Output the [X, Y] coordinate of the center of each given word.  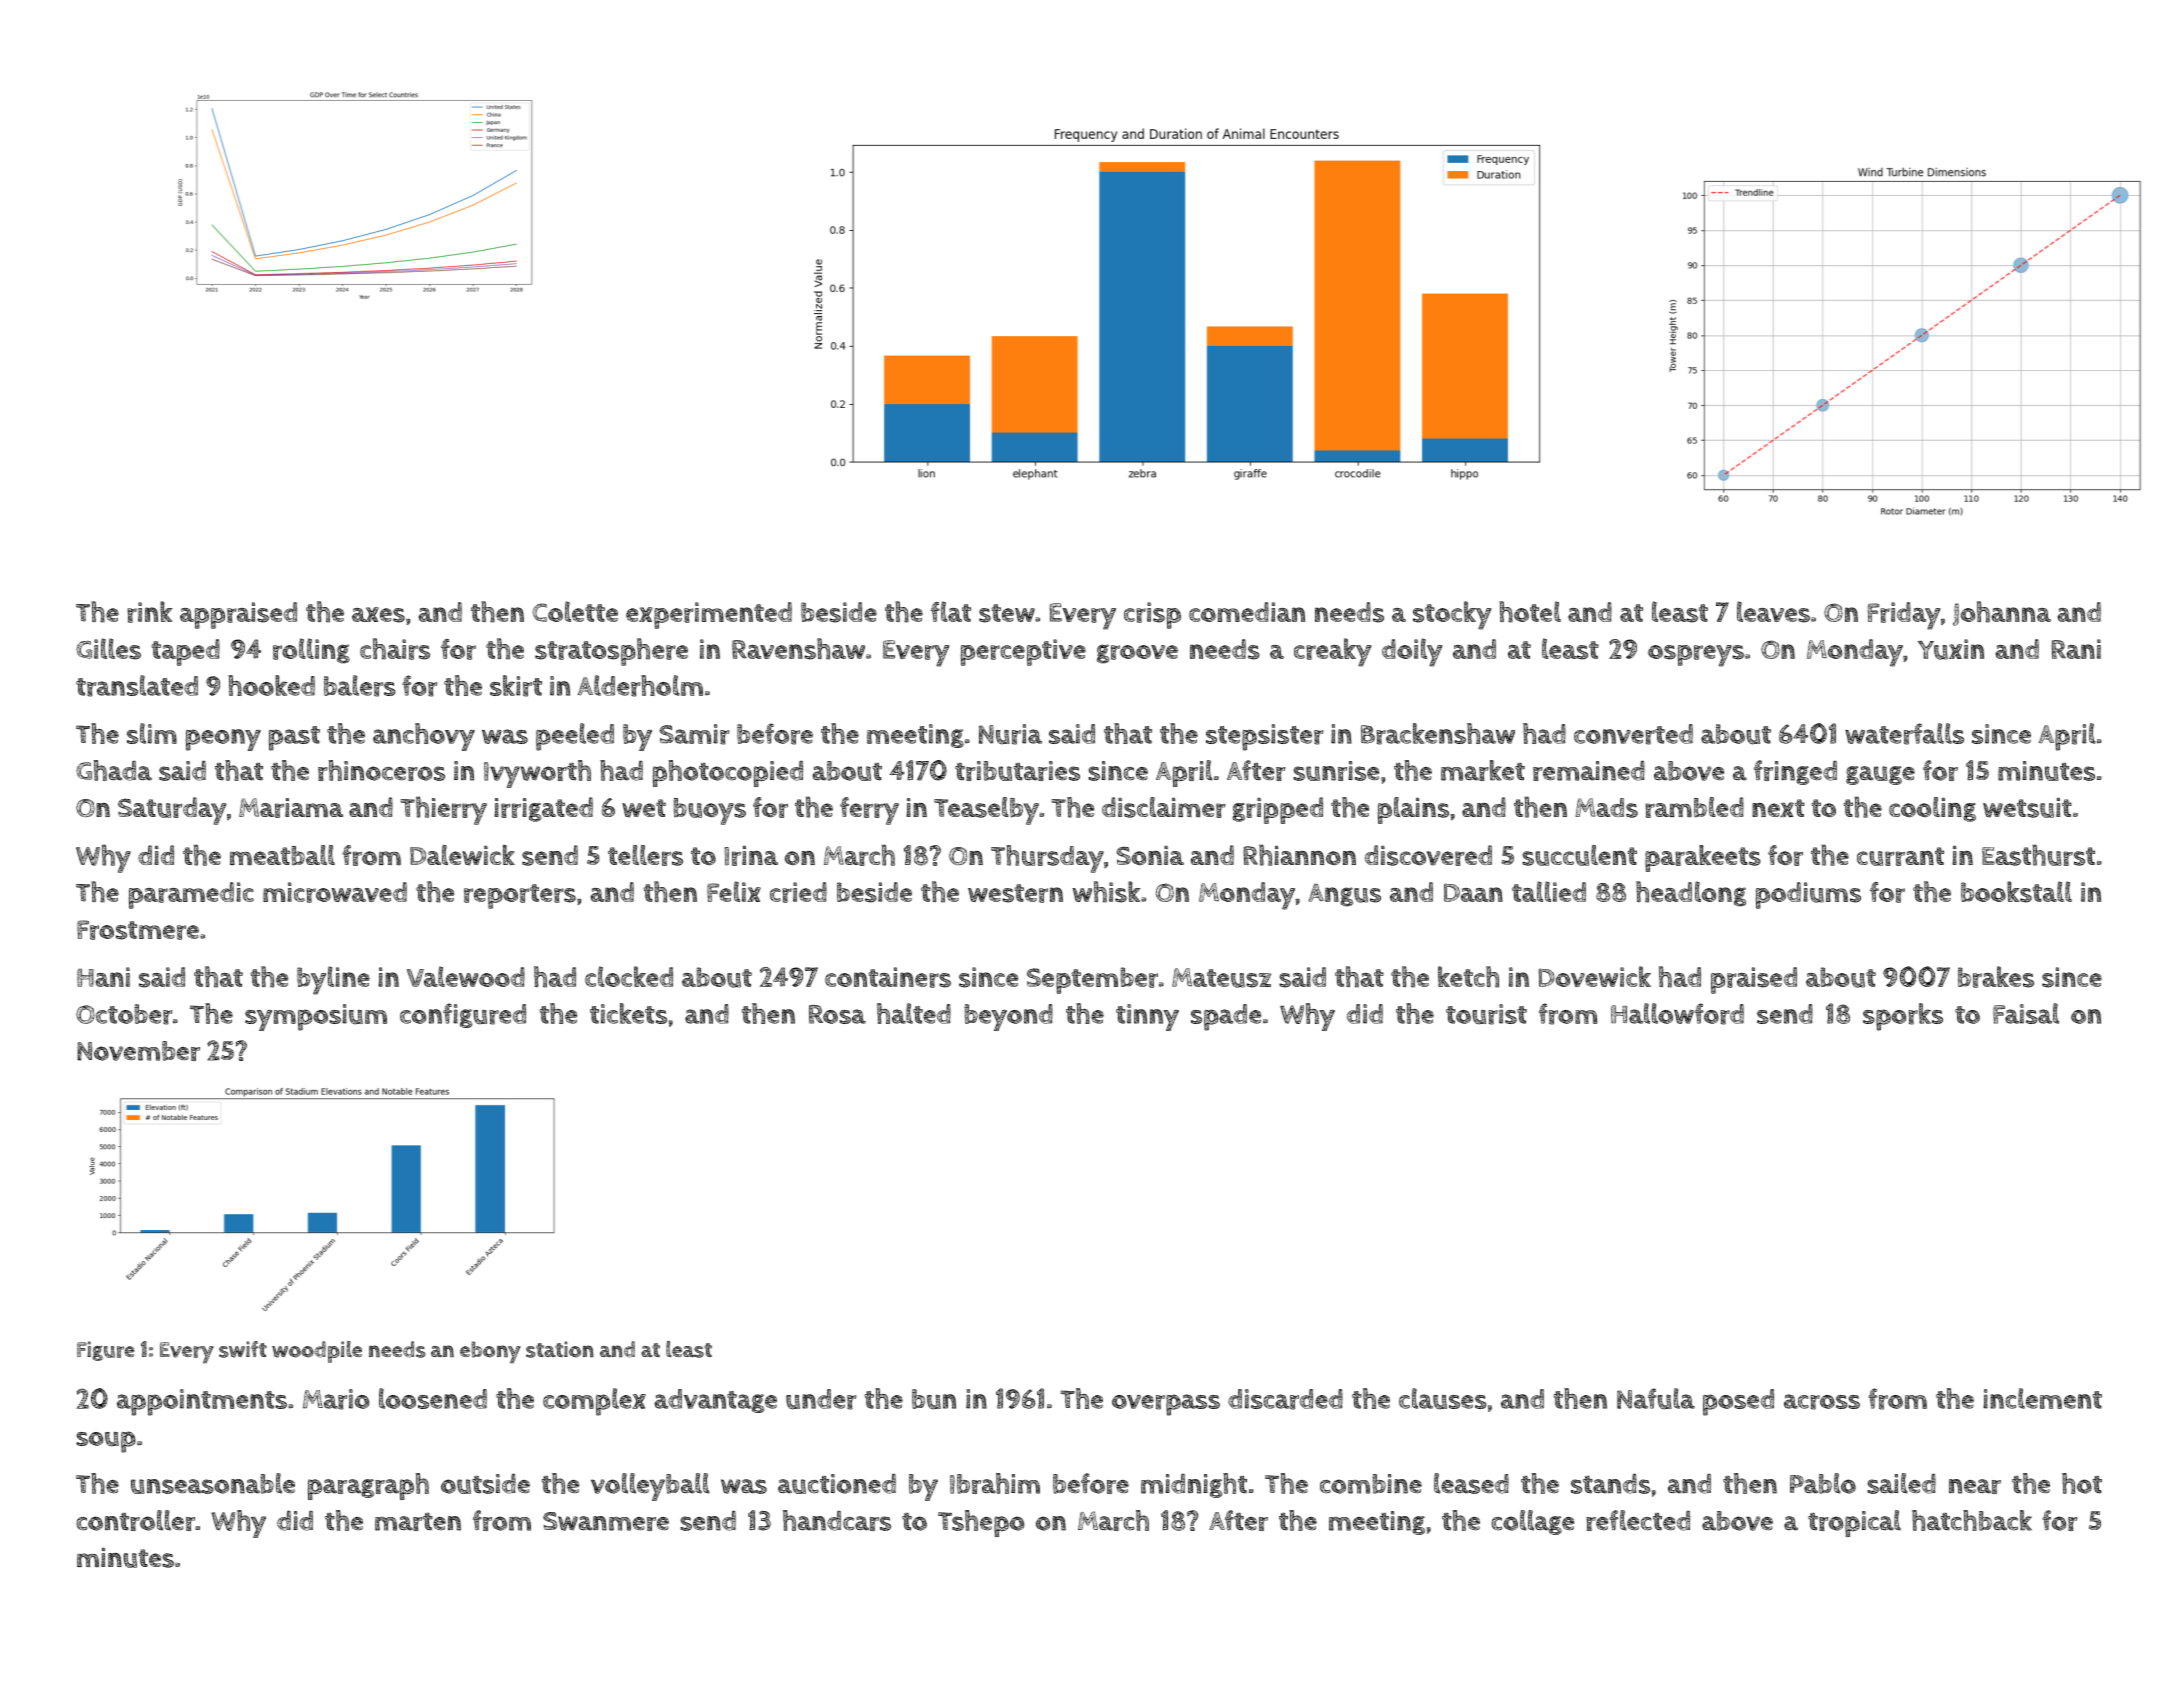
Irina [751, 856]
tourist [1486, 1014]
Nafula [1656, 1399]
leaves [1773, 612]
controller [135, 1520]
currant [1900, 856]
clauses [1443, 1398]
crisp [1152, 615]
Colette [575, 611]
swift [243, 1349]
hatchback [1972, 1520]
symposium [316, 1017]
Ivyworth [537, 774]
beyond [1008, 1017]
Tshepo [981, 1523]
